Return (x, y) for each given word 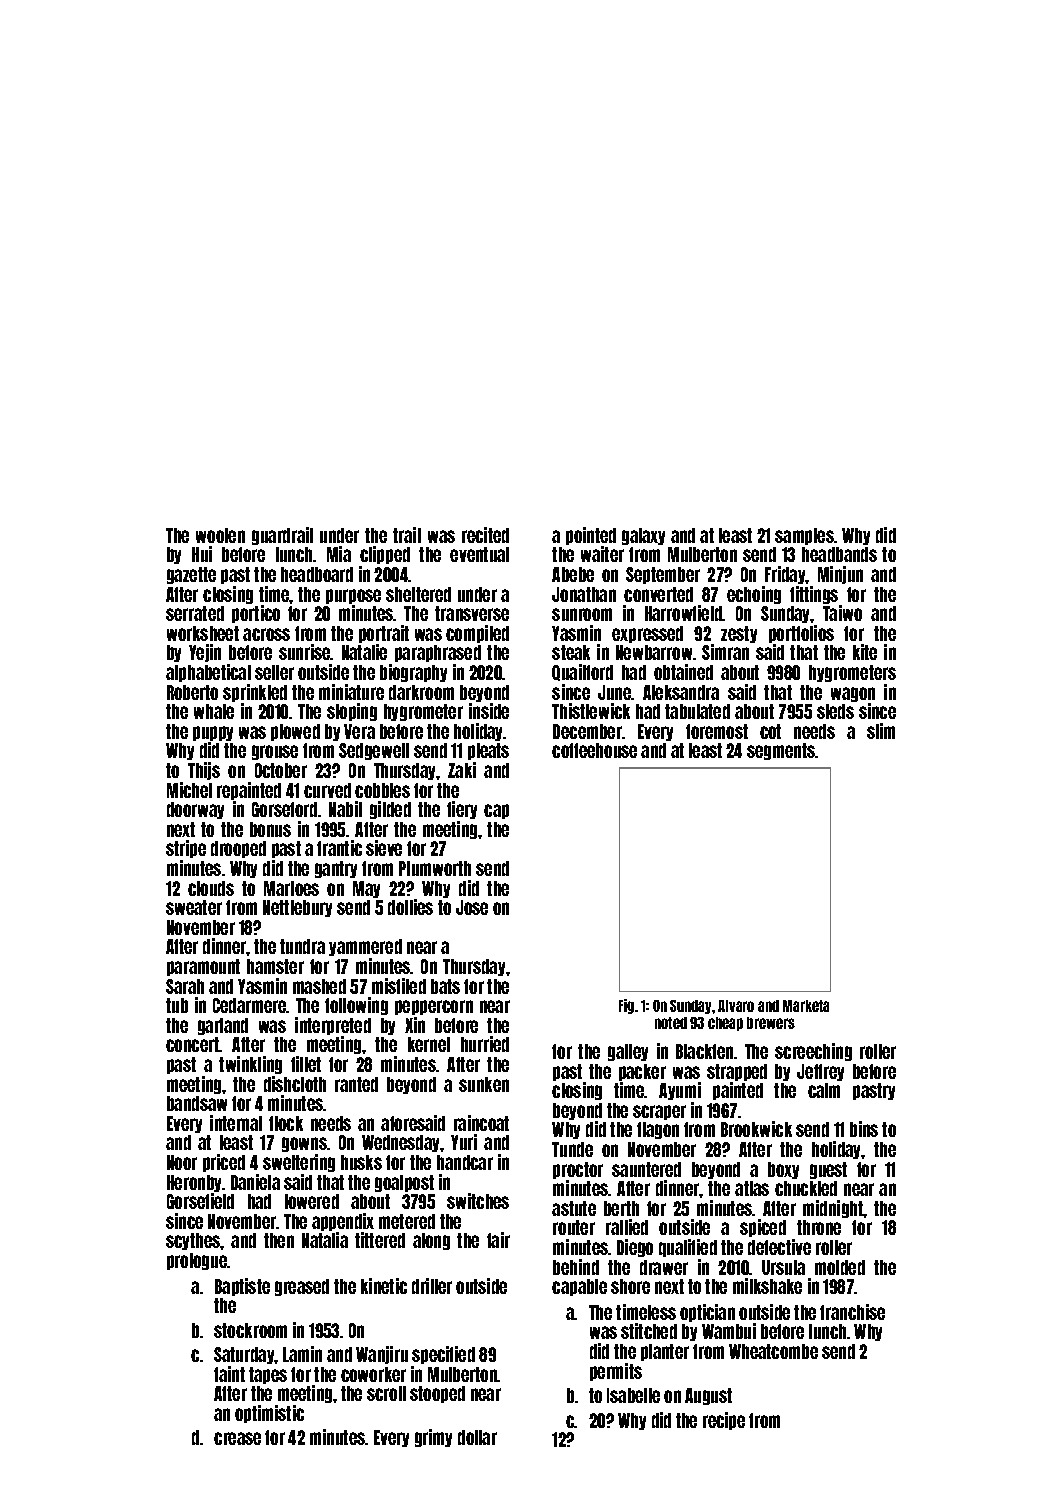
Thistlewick (591, 711)
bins (864, 1129)
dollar (477, 1437)
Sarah (185, 986)
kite (865, 652)
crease (237, 1438)
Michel (189, 790)
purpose (353, 596)
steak (571, 652)
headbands (839, 554)
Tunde (572, 1149)
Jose (472, 907)
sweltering (299, 1163)
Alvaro (736, 1006)
